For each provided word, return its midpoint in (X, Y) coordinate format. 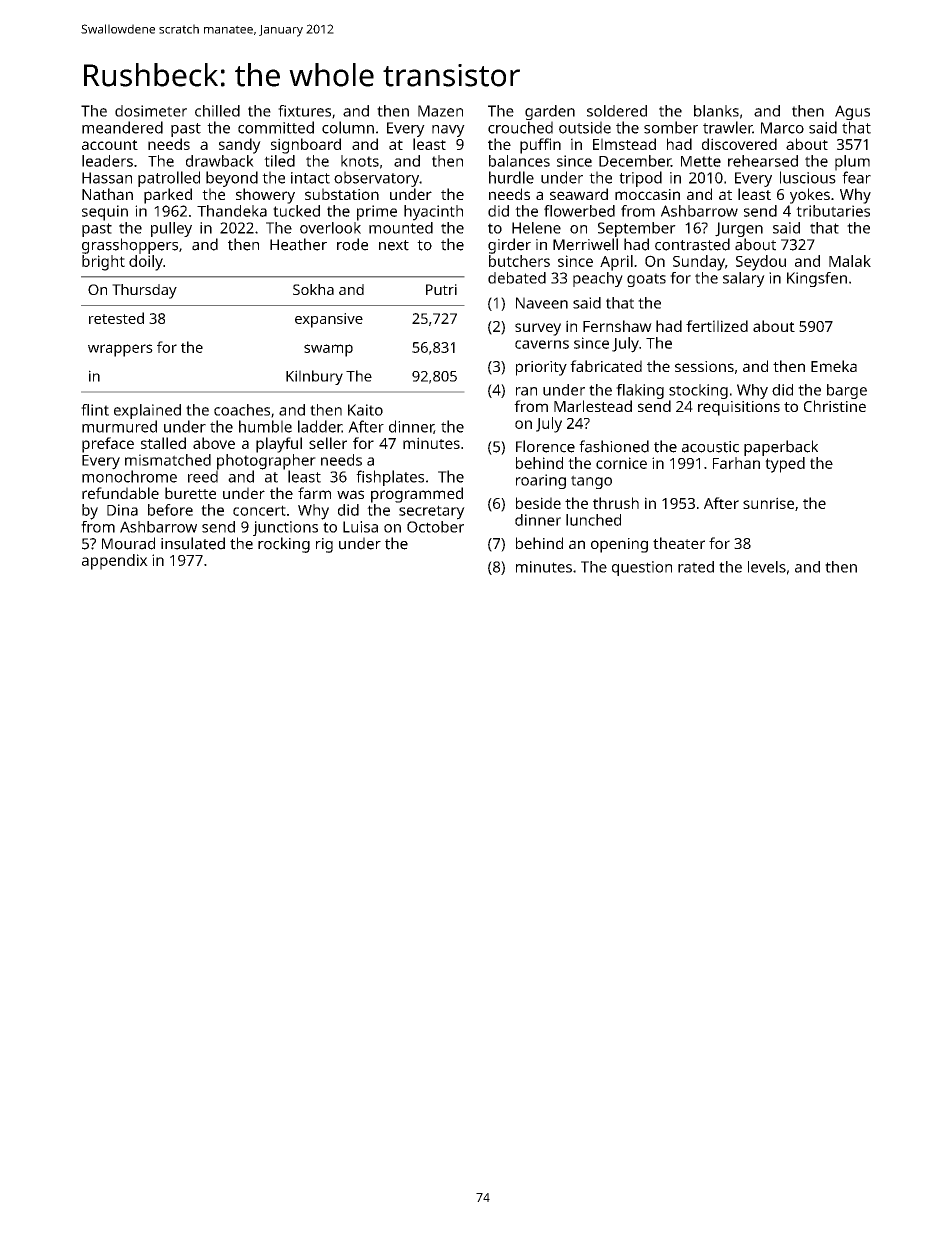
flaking (640, 391)
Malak (850, 261)
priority (541, 368)
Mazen (440, 111)
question (642, 568)
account (110, 145)
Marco (782, 128)
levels (767, 567)
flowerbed (579, 211)
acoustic (710, 447)
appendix (115, 562)
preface (108, 445)
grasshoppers (130, 246)
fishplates (390, 478)
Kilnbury (314, 377)
